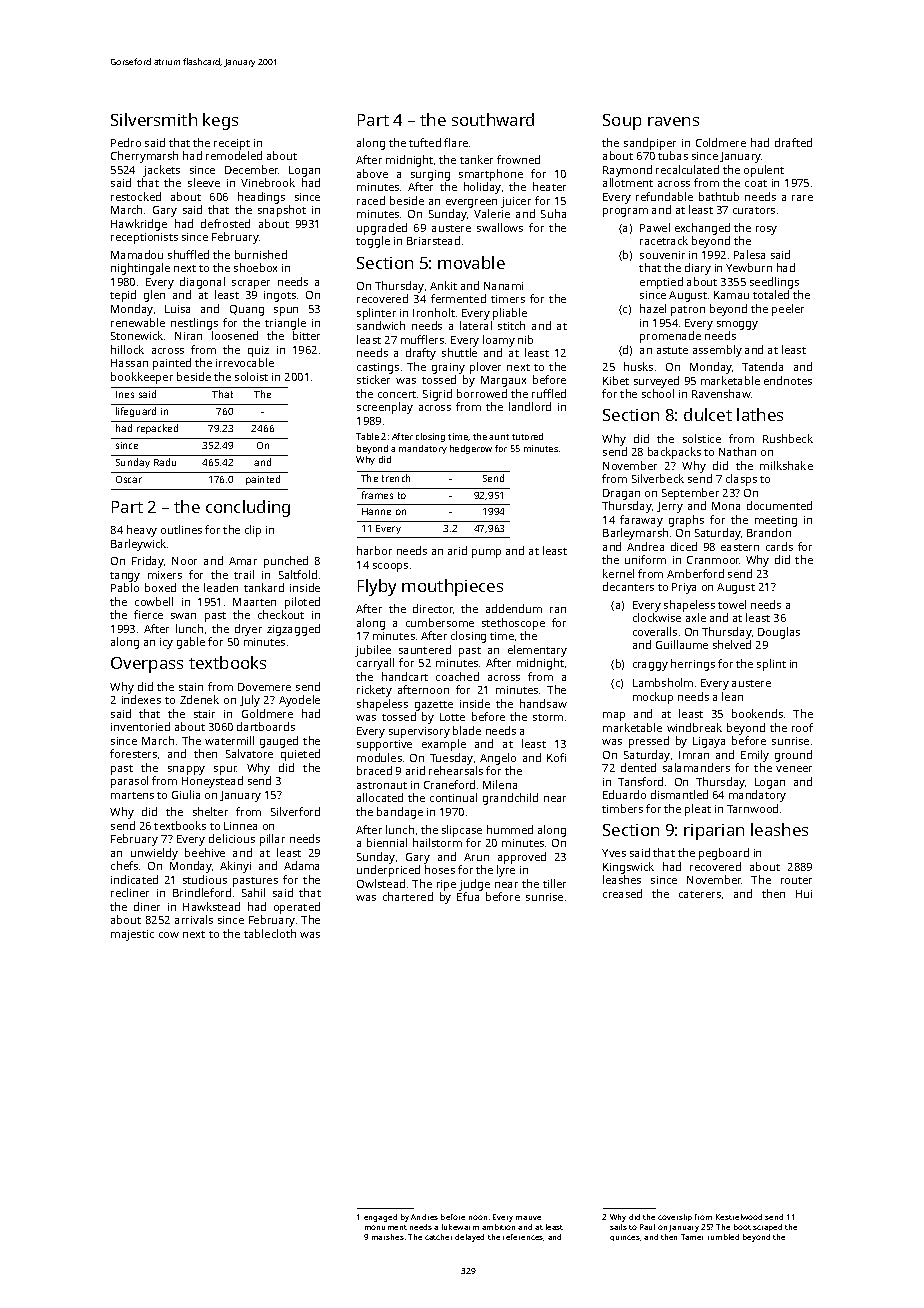 The image size is (924, 1308). What do you see at coordinates (408, 896) in the document?
I see `chartered` at bounding box center [408, 896].
